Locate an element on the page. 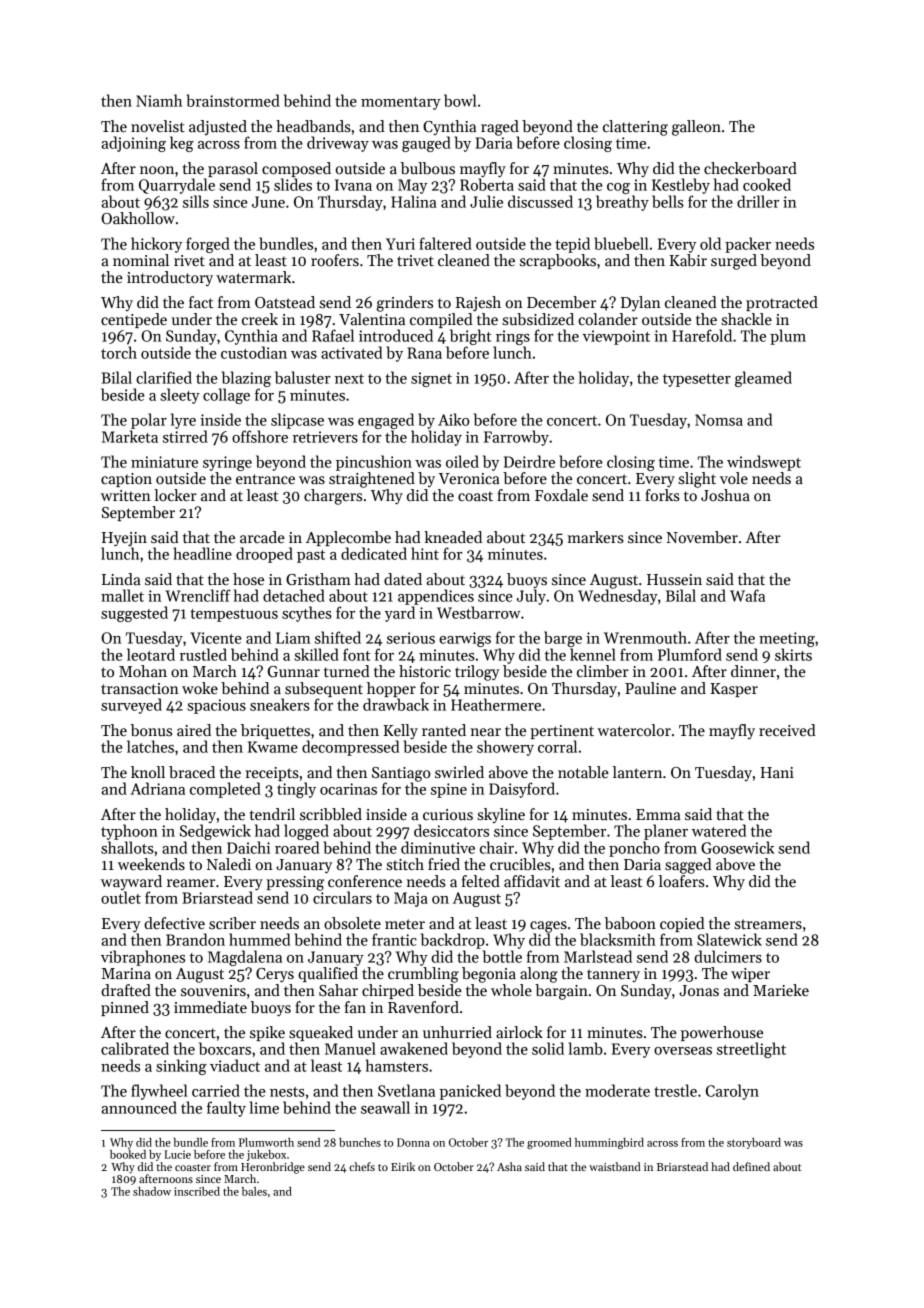 Image resolution: width=924 pixels, height=1308 pixels. Wednesday is located at coordinates (618, 597).
